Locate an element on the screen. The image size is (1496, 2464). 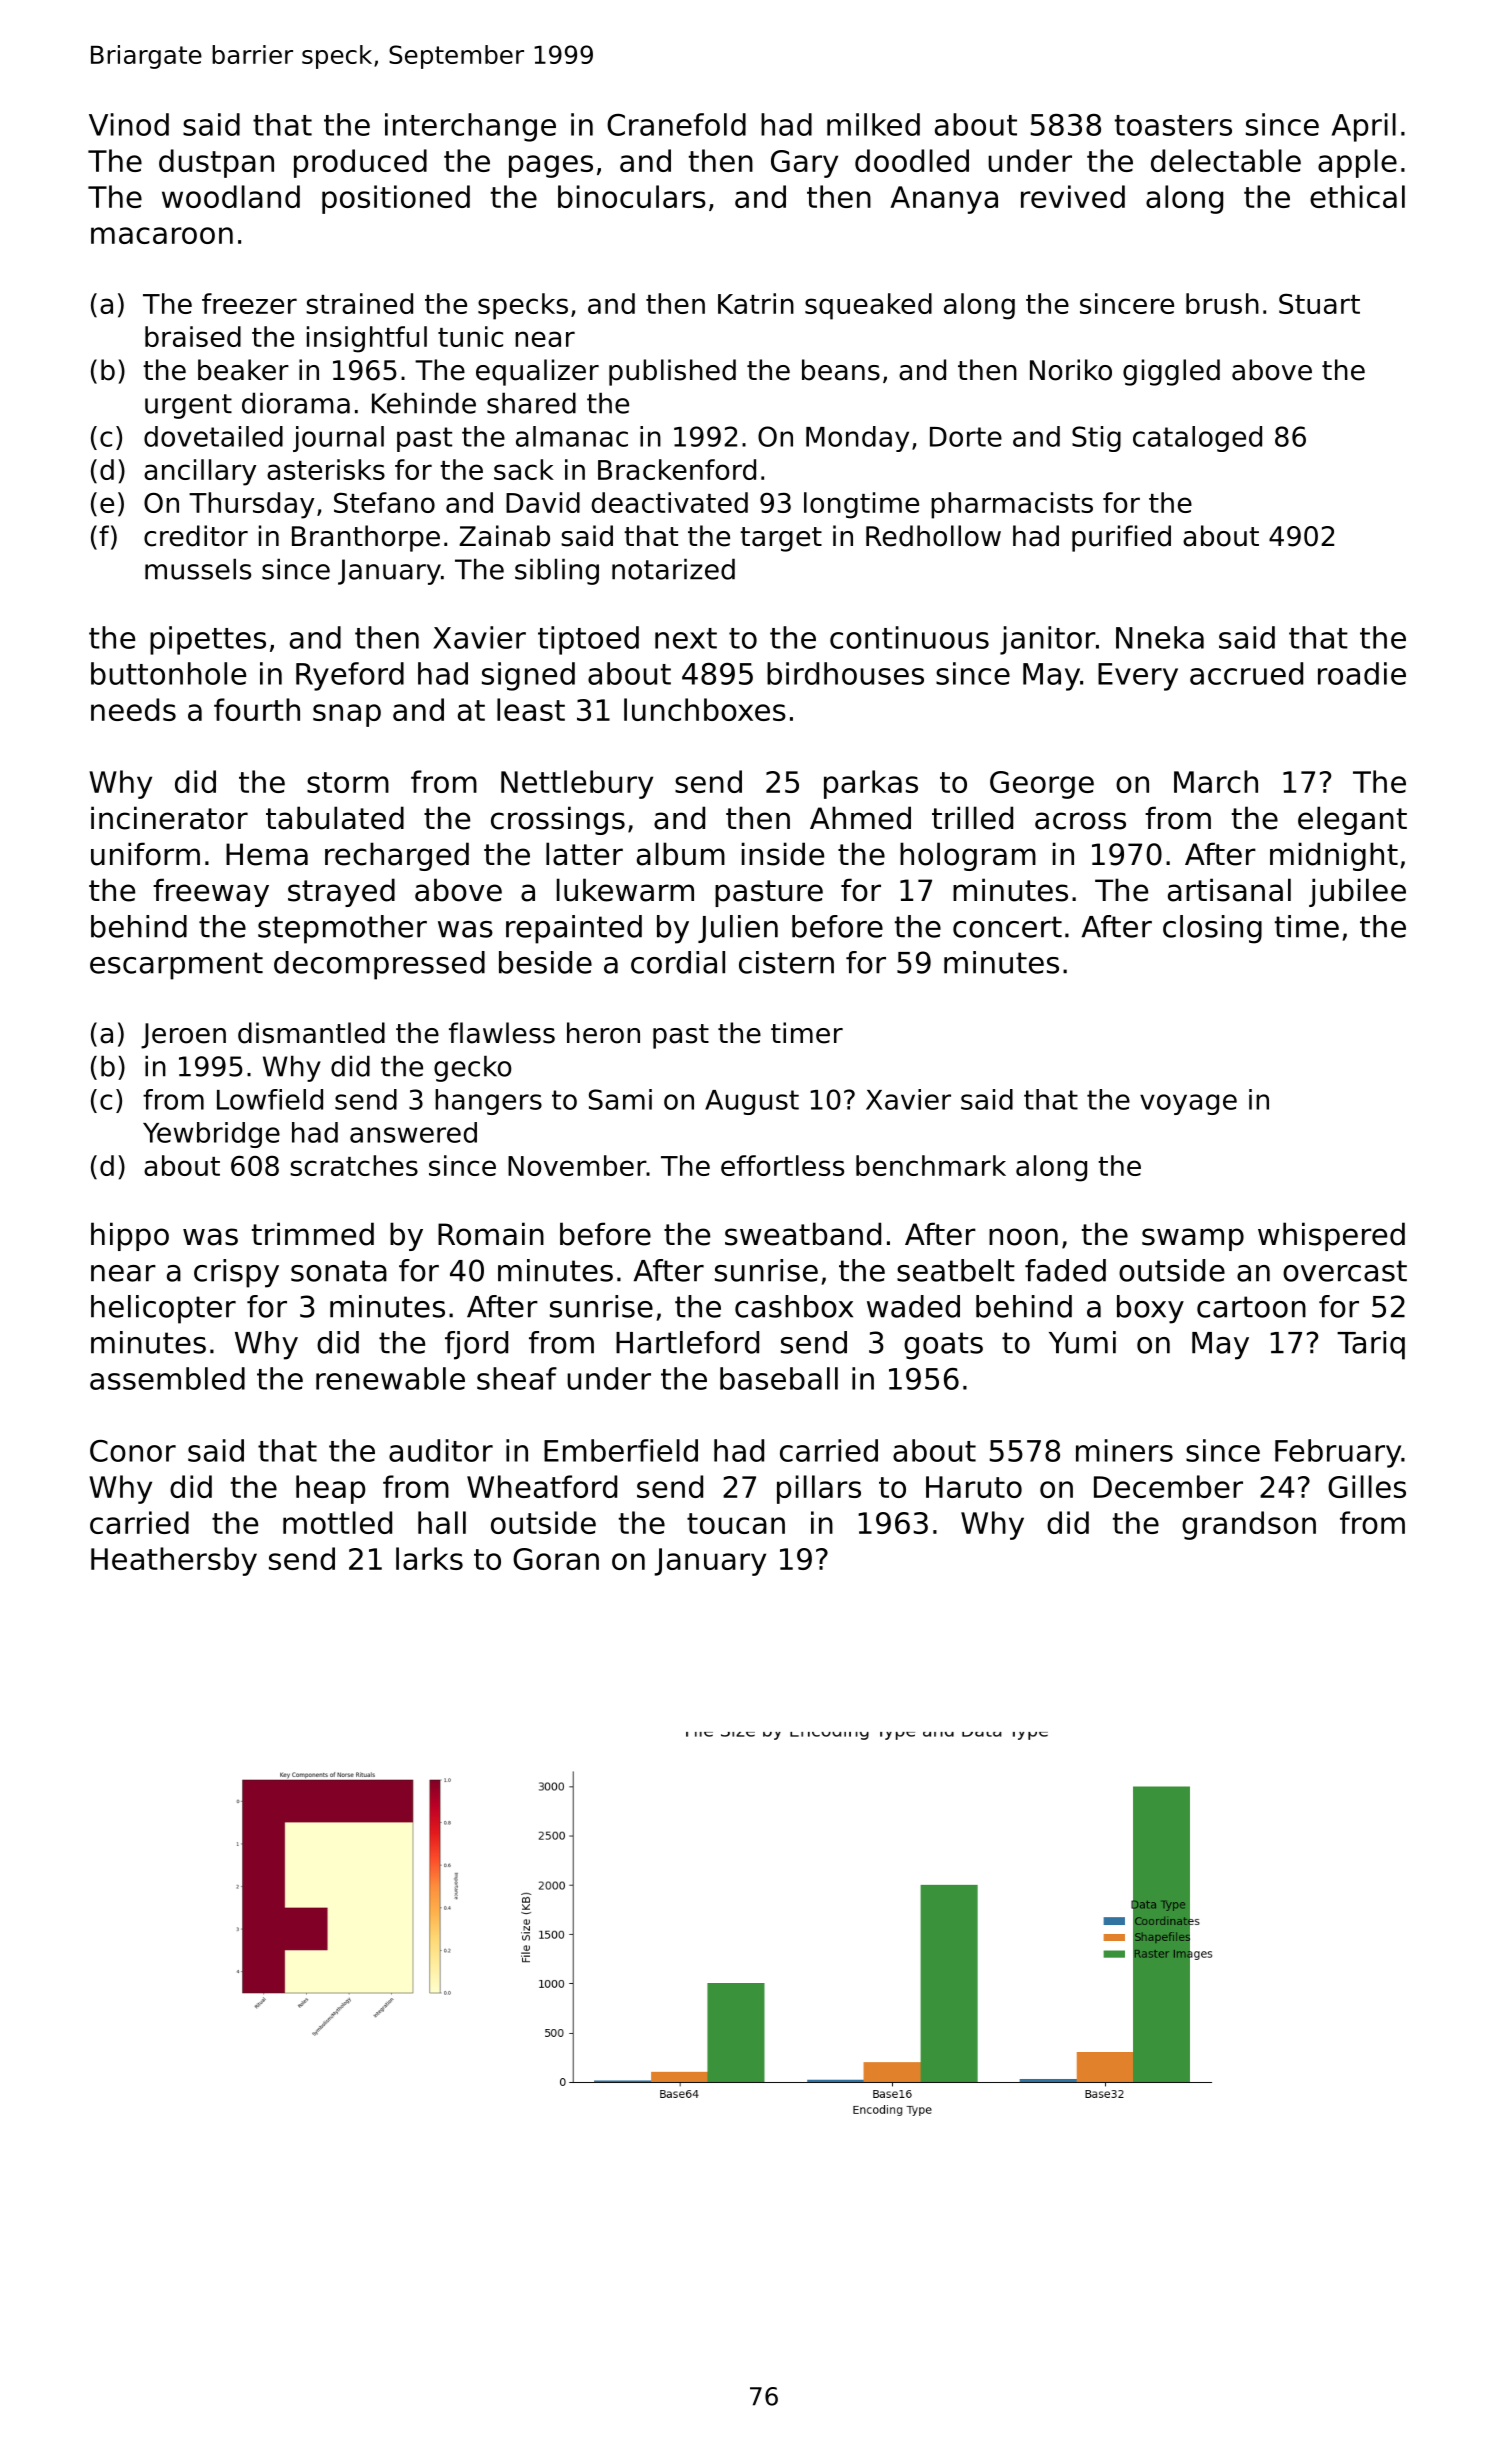
Julien is located at coordinates (738, 929).
